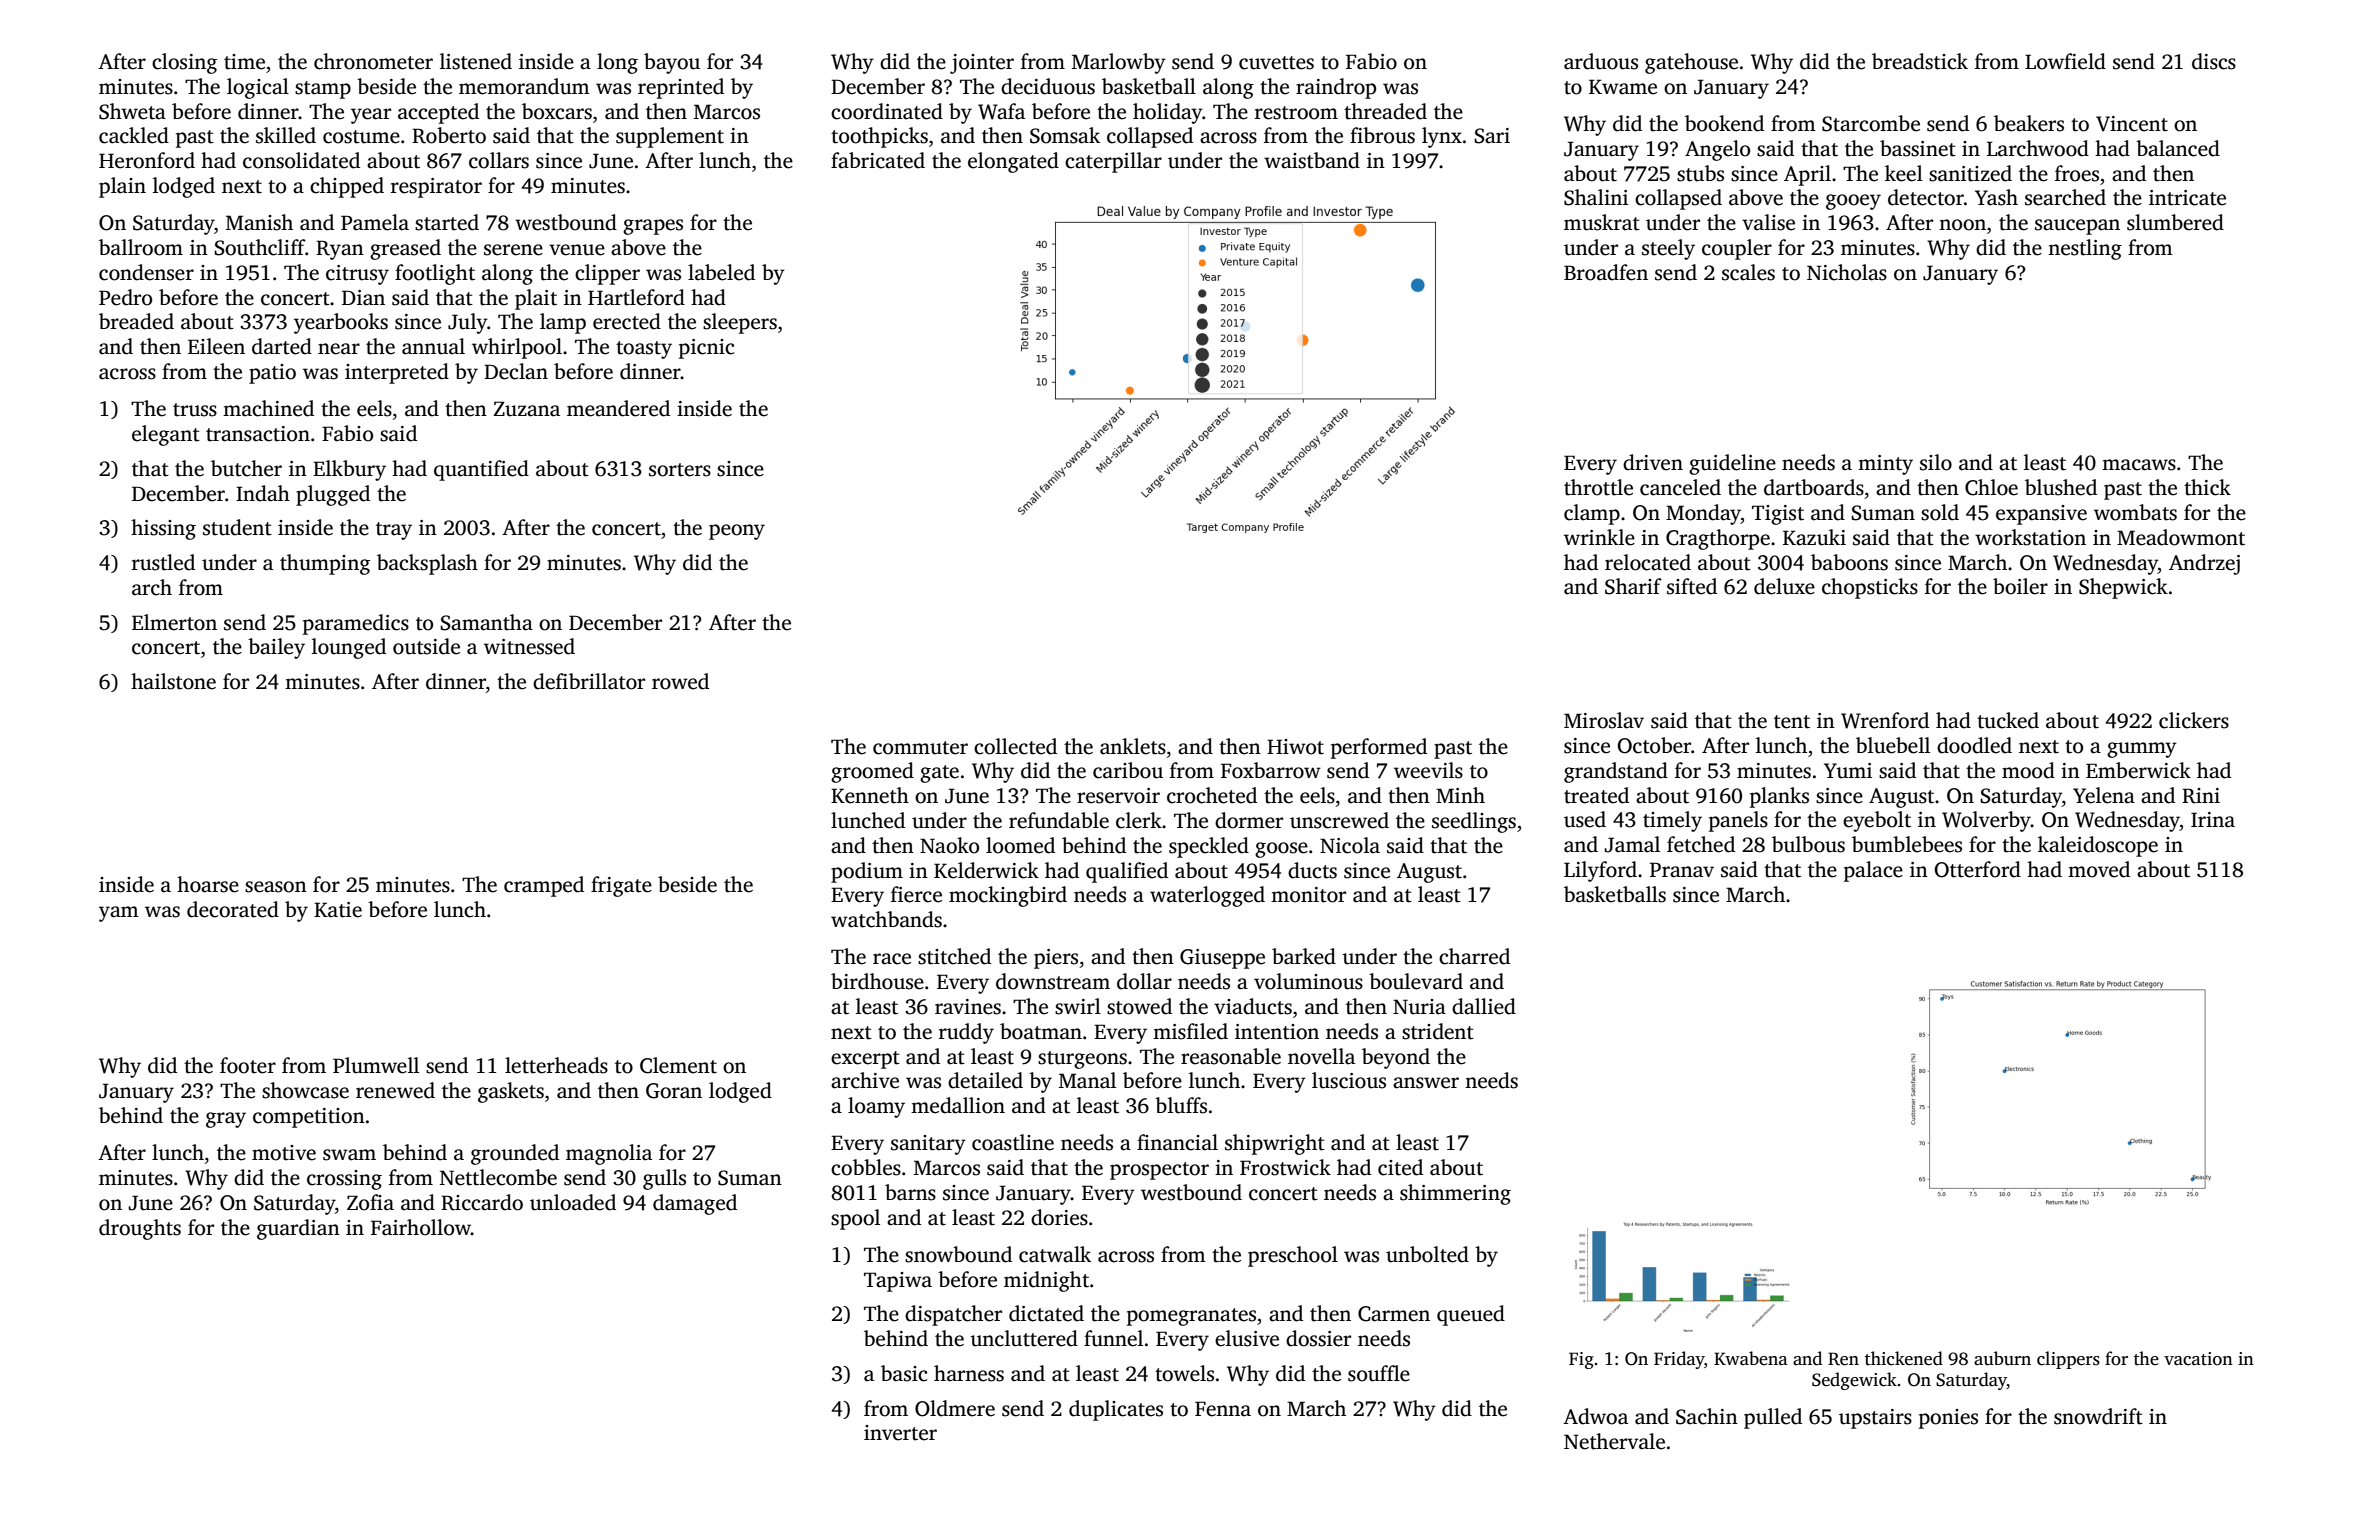  Describe the element at coordinates (140, 1229) in the screenshot. I see `droughts` at that location.
